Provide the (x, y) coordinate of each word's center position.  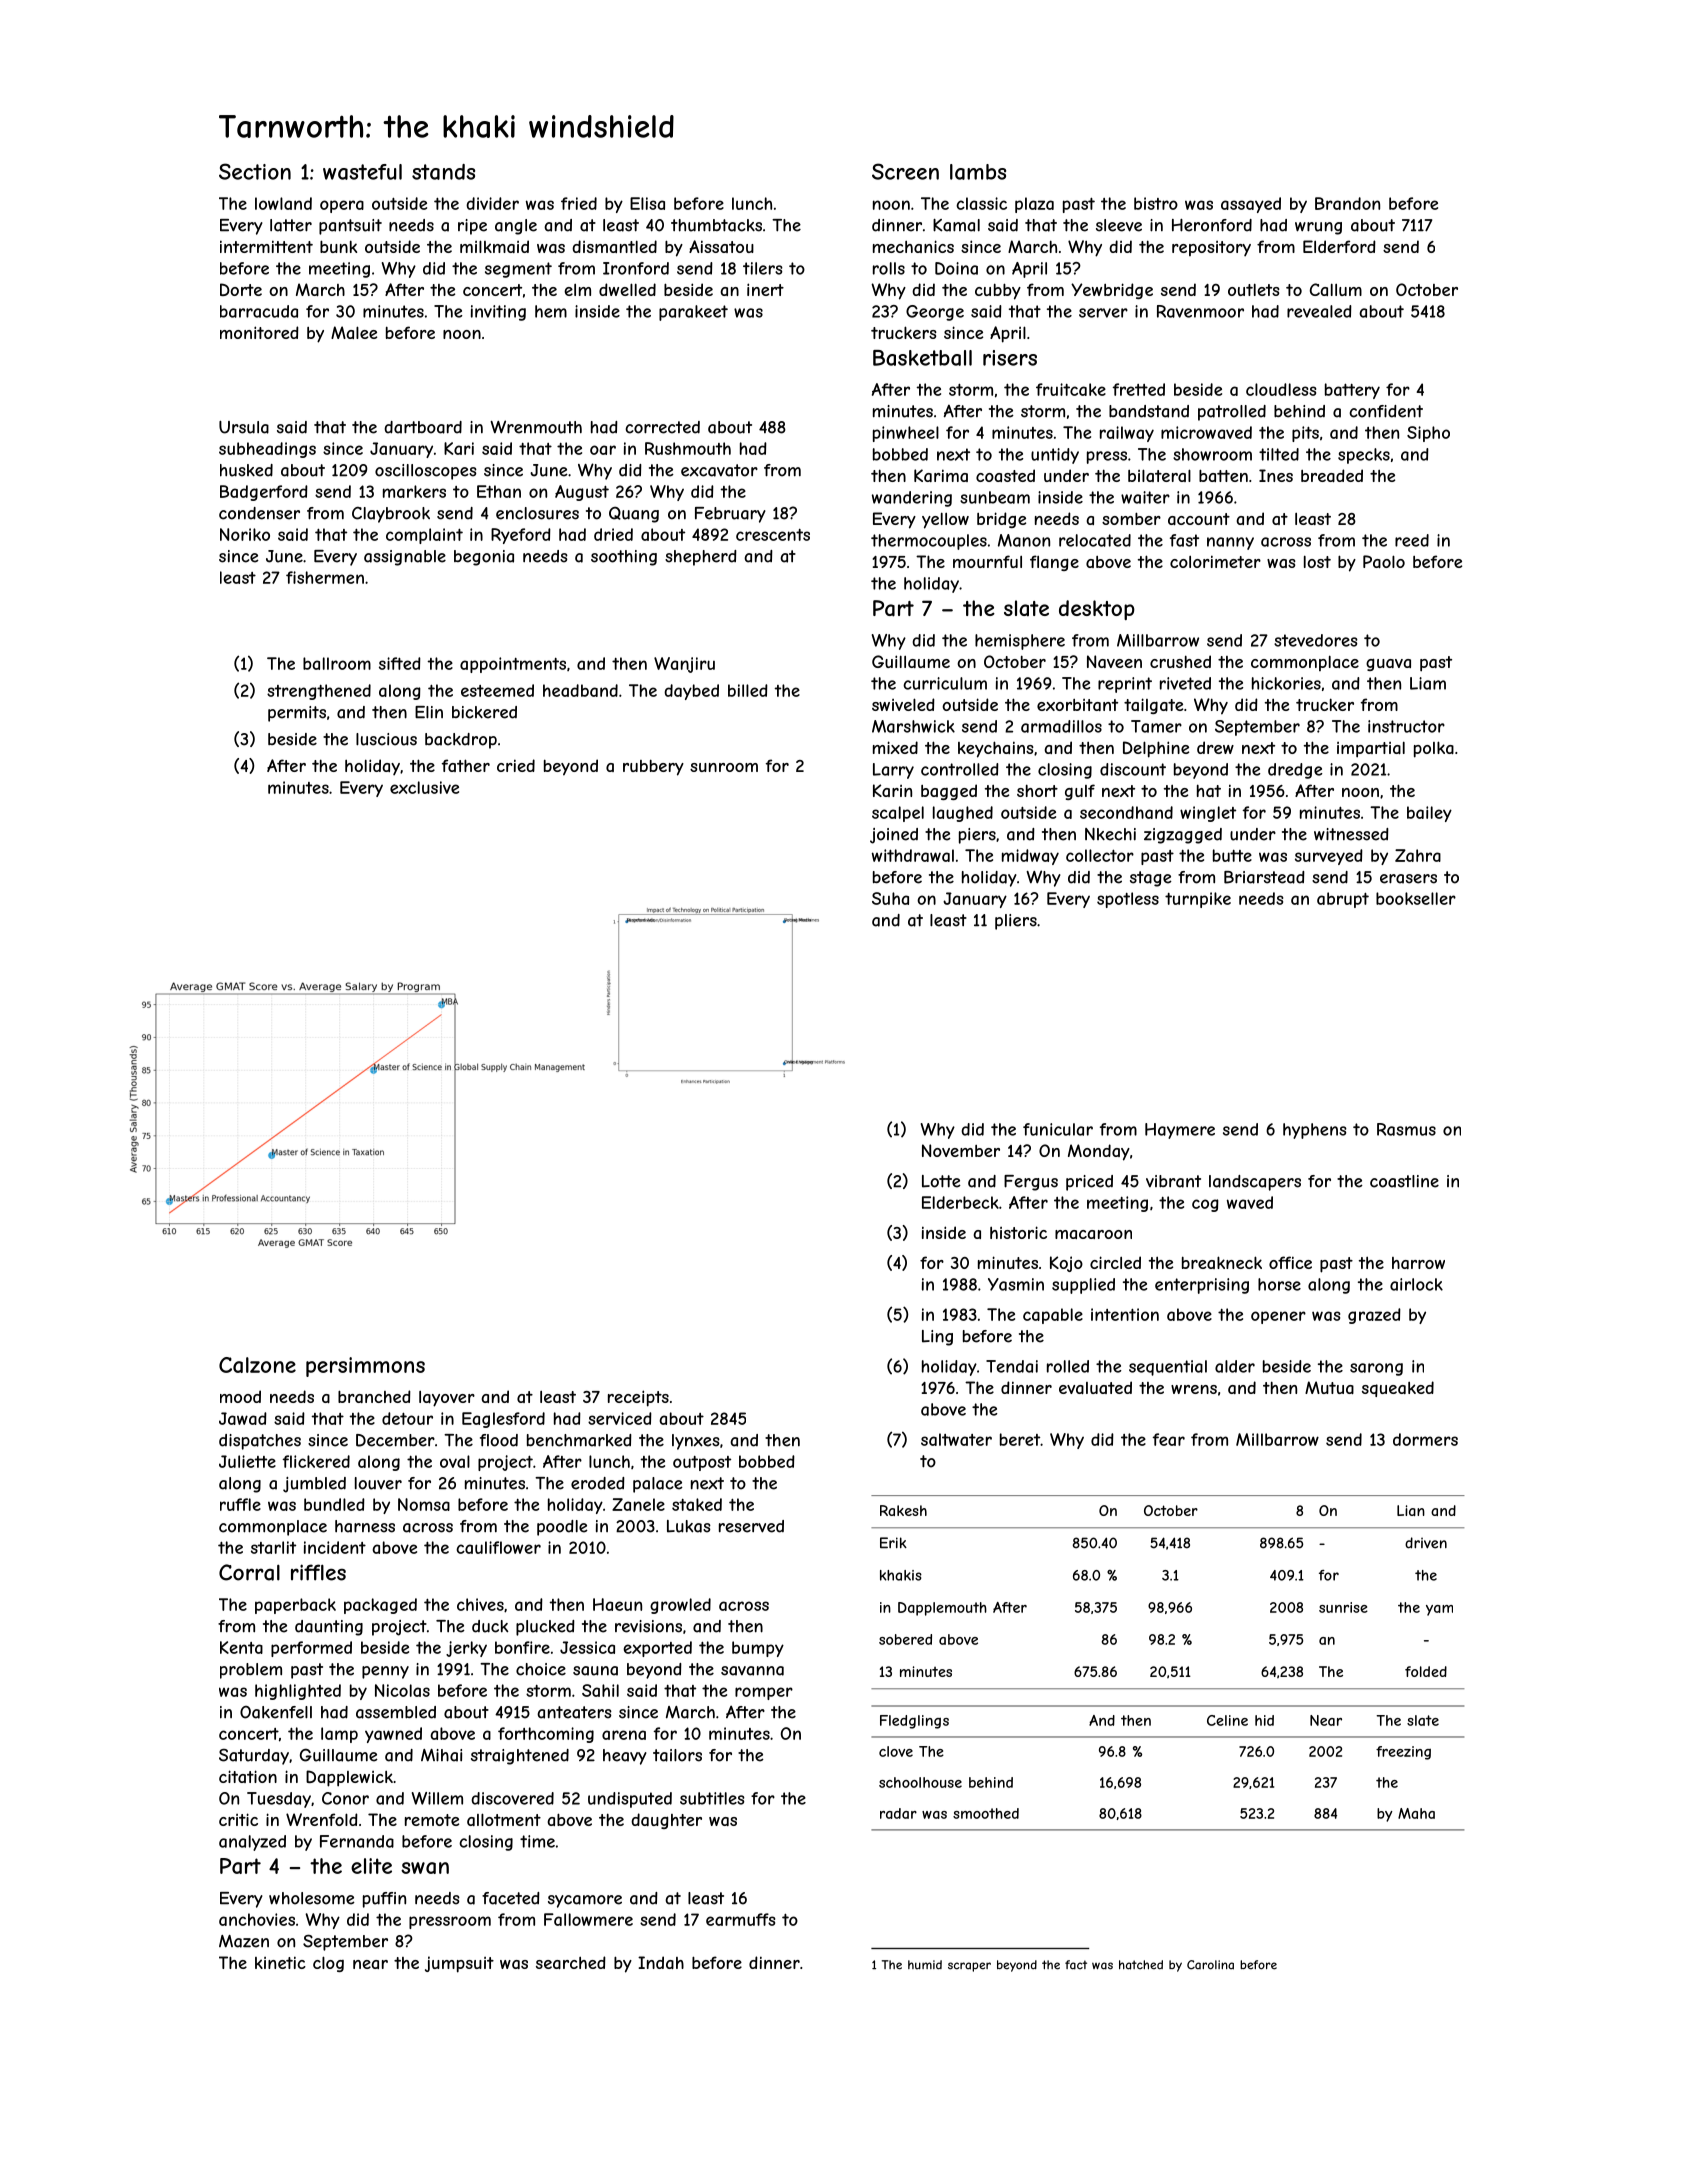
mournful (987, 561)
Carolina (1210, 1965)
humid (925, 1965)
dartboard (423, 427)
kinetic (280, 1962)
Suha (890, 898)
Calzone (257, 1365)
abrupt (1343, 900)
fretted (1138, 389)
